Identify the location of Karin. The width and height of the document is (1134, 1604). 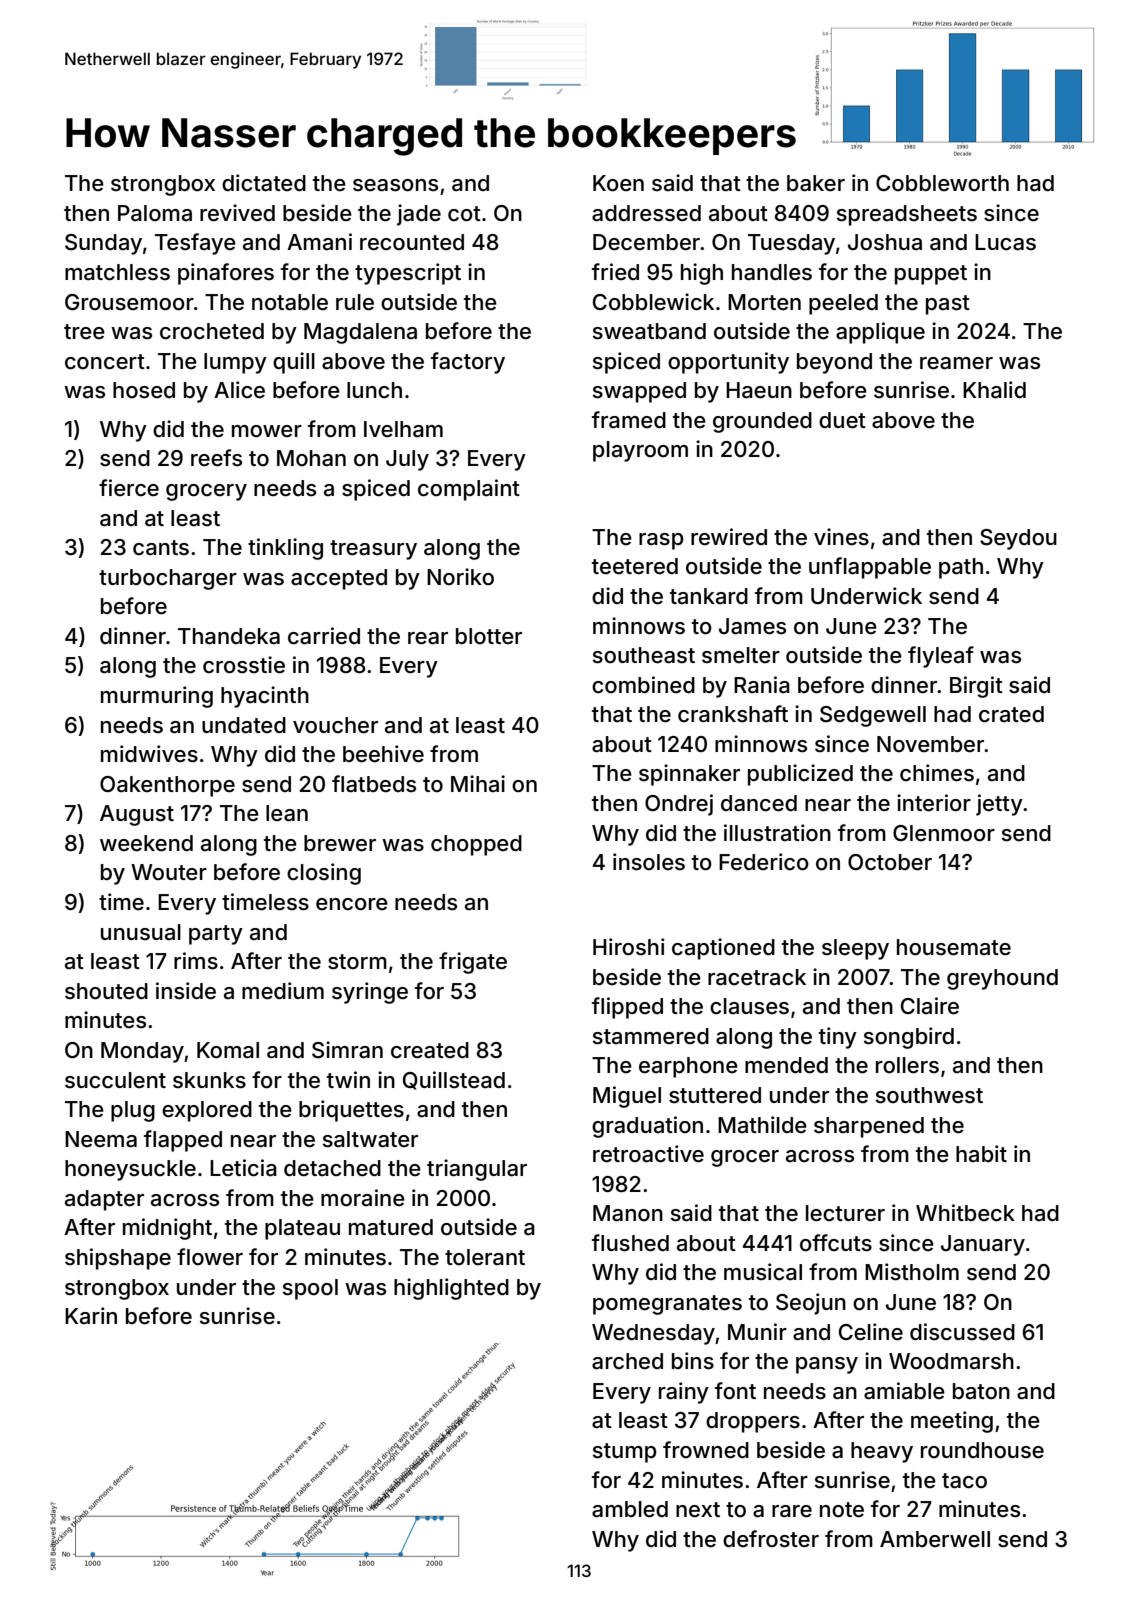
(91, 1315).
